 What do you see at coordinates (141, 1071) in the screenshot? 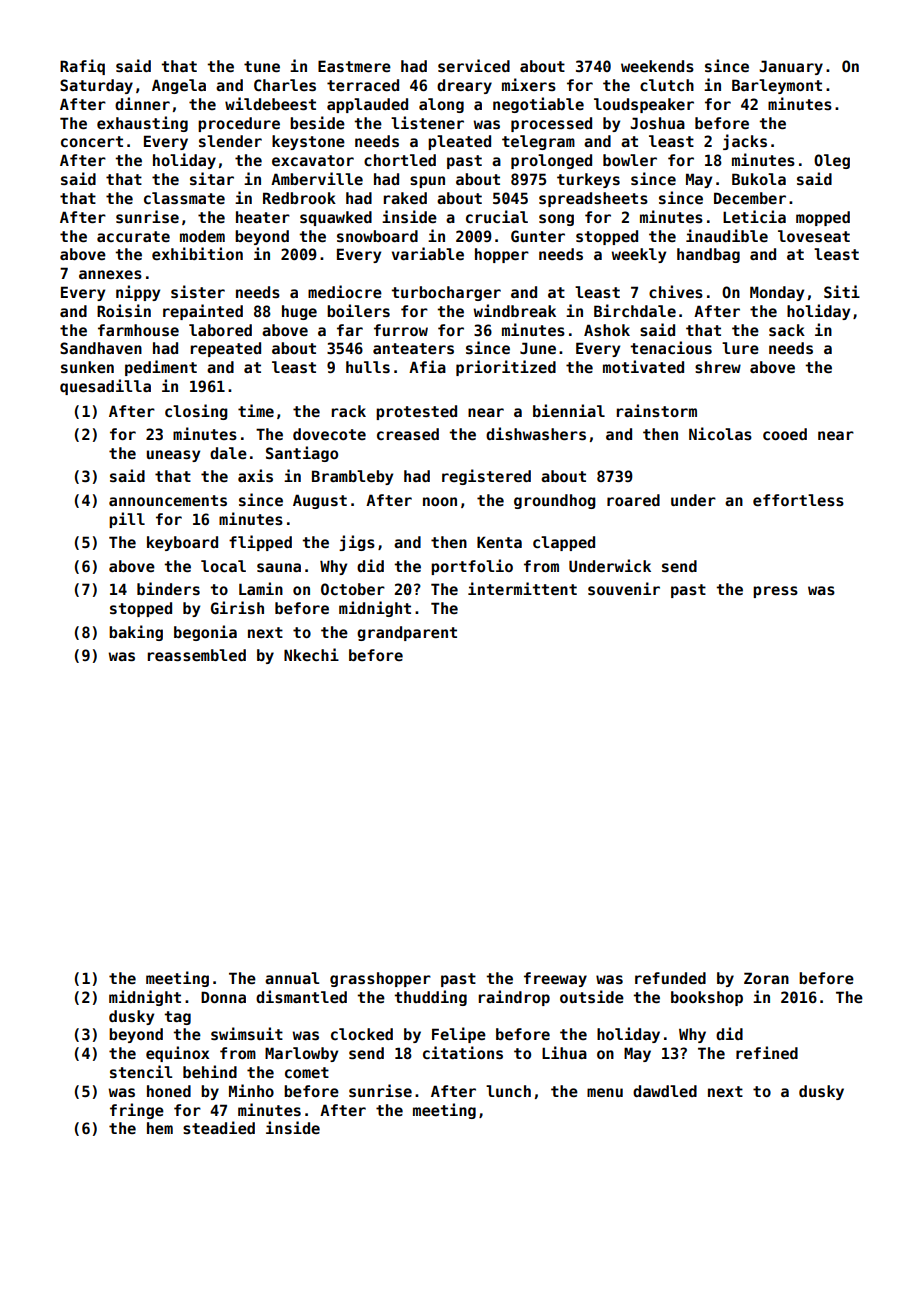
I see `stencil` at bounding box center [141, 1071].
